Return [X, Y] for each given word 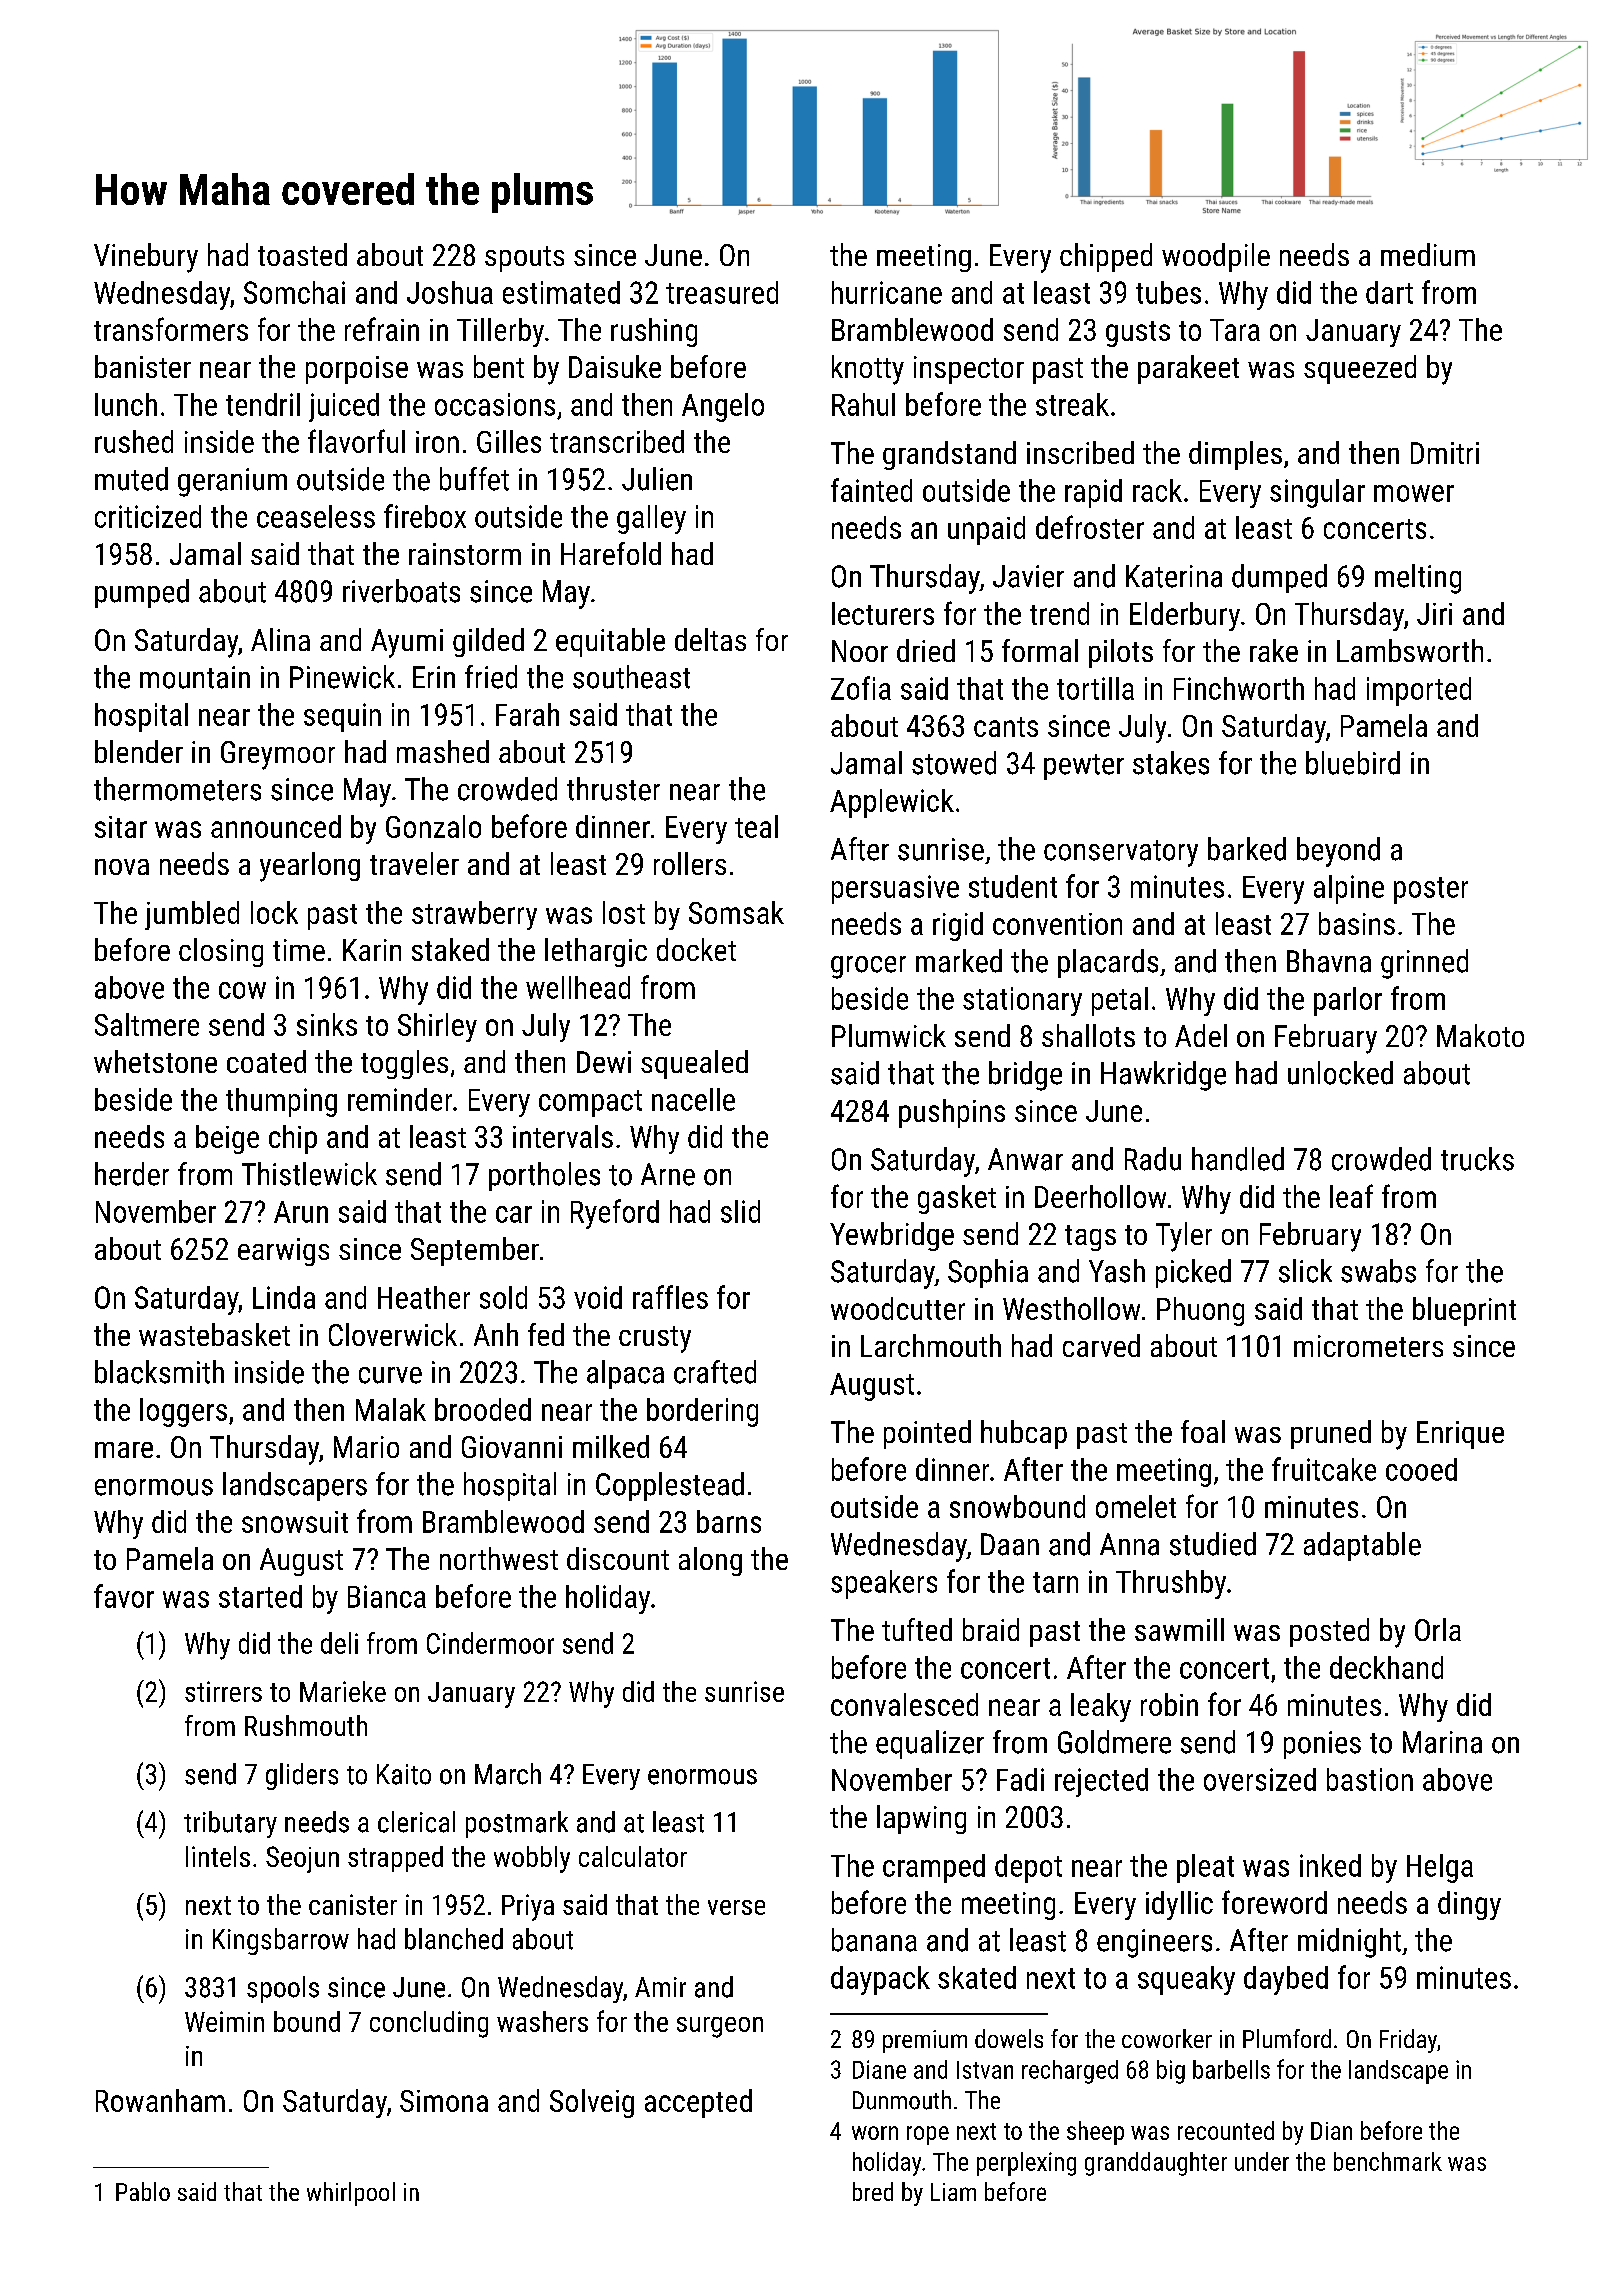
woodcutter [898, 1308]
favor [124, 1596]
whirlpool [351, 2194]
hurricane [887, 292]
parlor [1348, 1001]
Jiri [1434, 614]
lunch [126, 404]
